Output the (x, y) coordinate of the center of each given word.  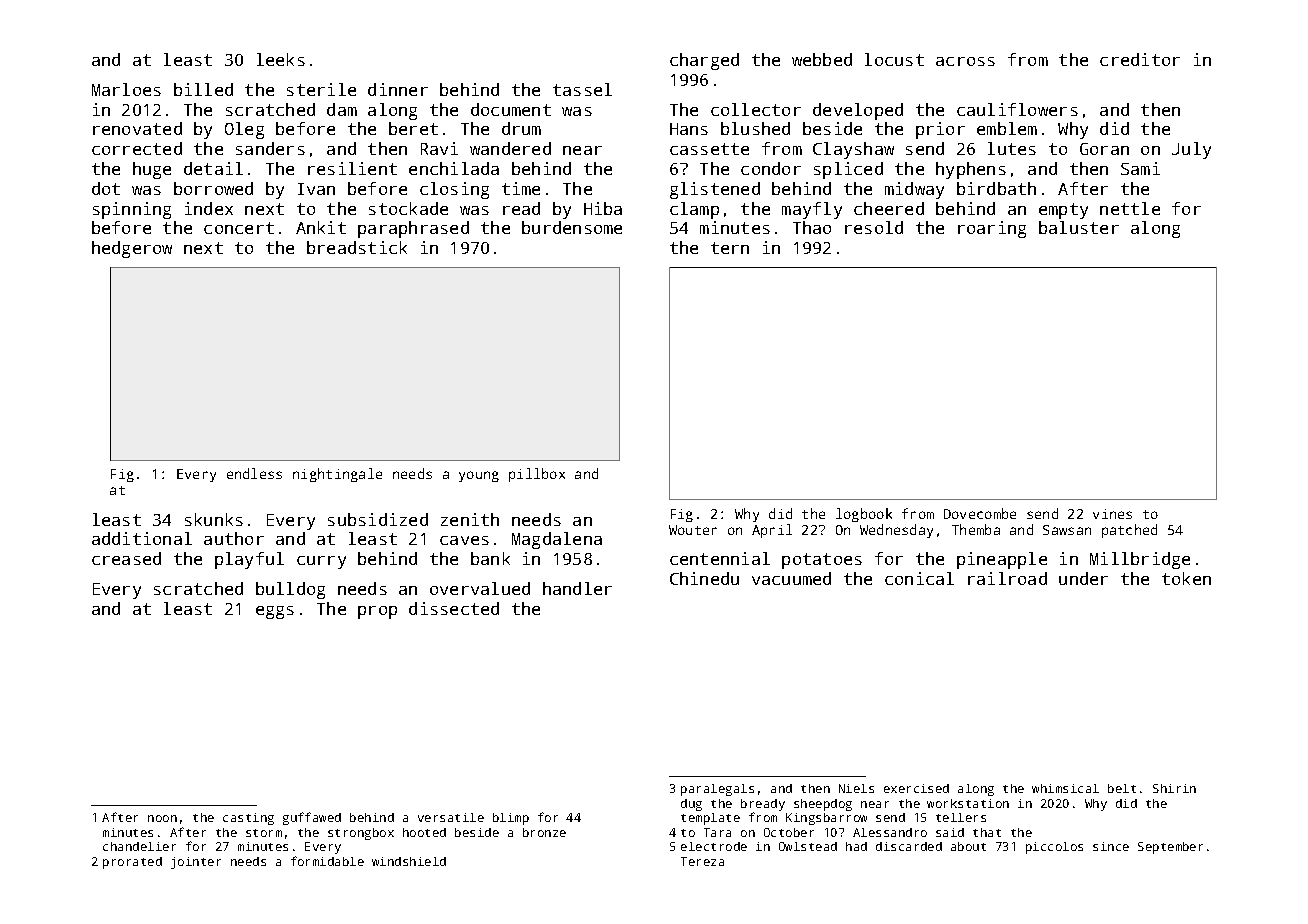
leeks (281, 59)
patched (1129, 531)
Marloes (126, 89)
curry (321, 562)
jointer (196, 863)
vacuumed (791, 578)
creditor (1140, 59)
